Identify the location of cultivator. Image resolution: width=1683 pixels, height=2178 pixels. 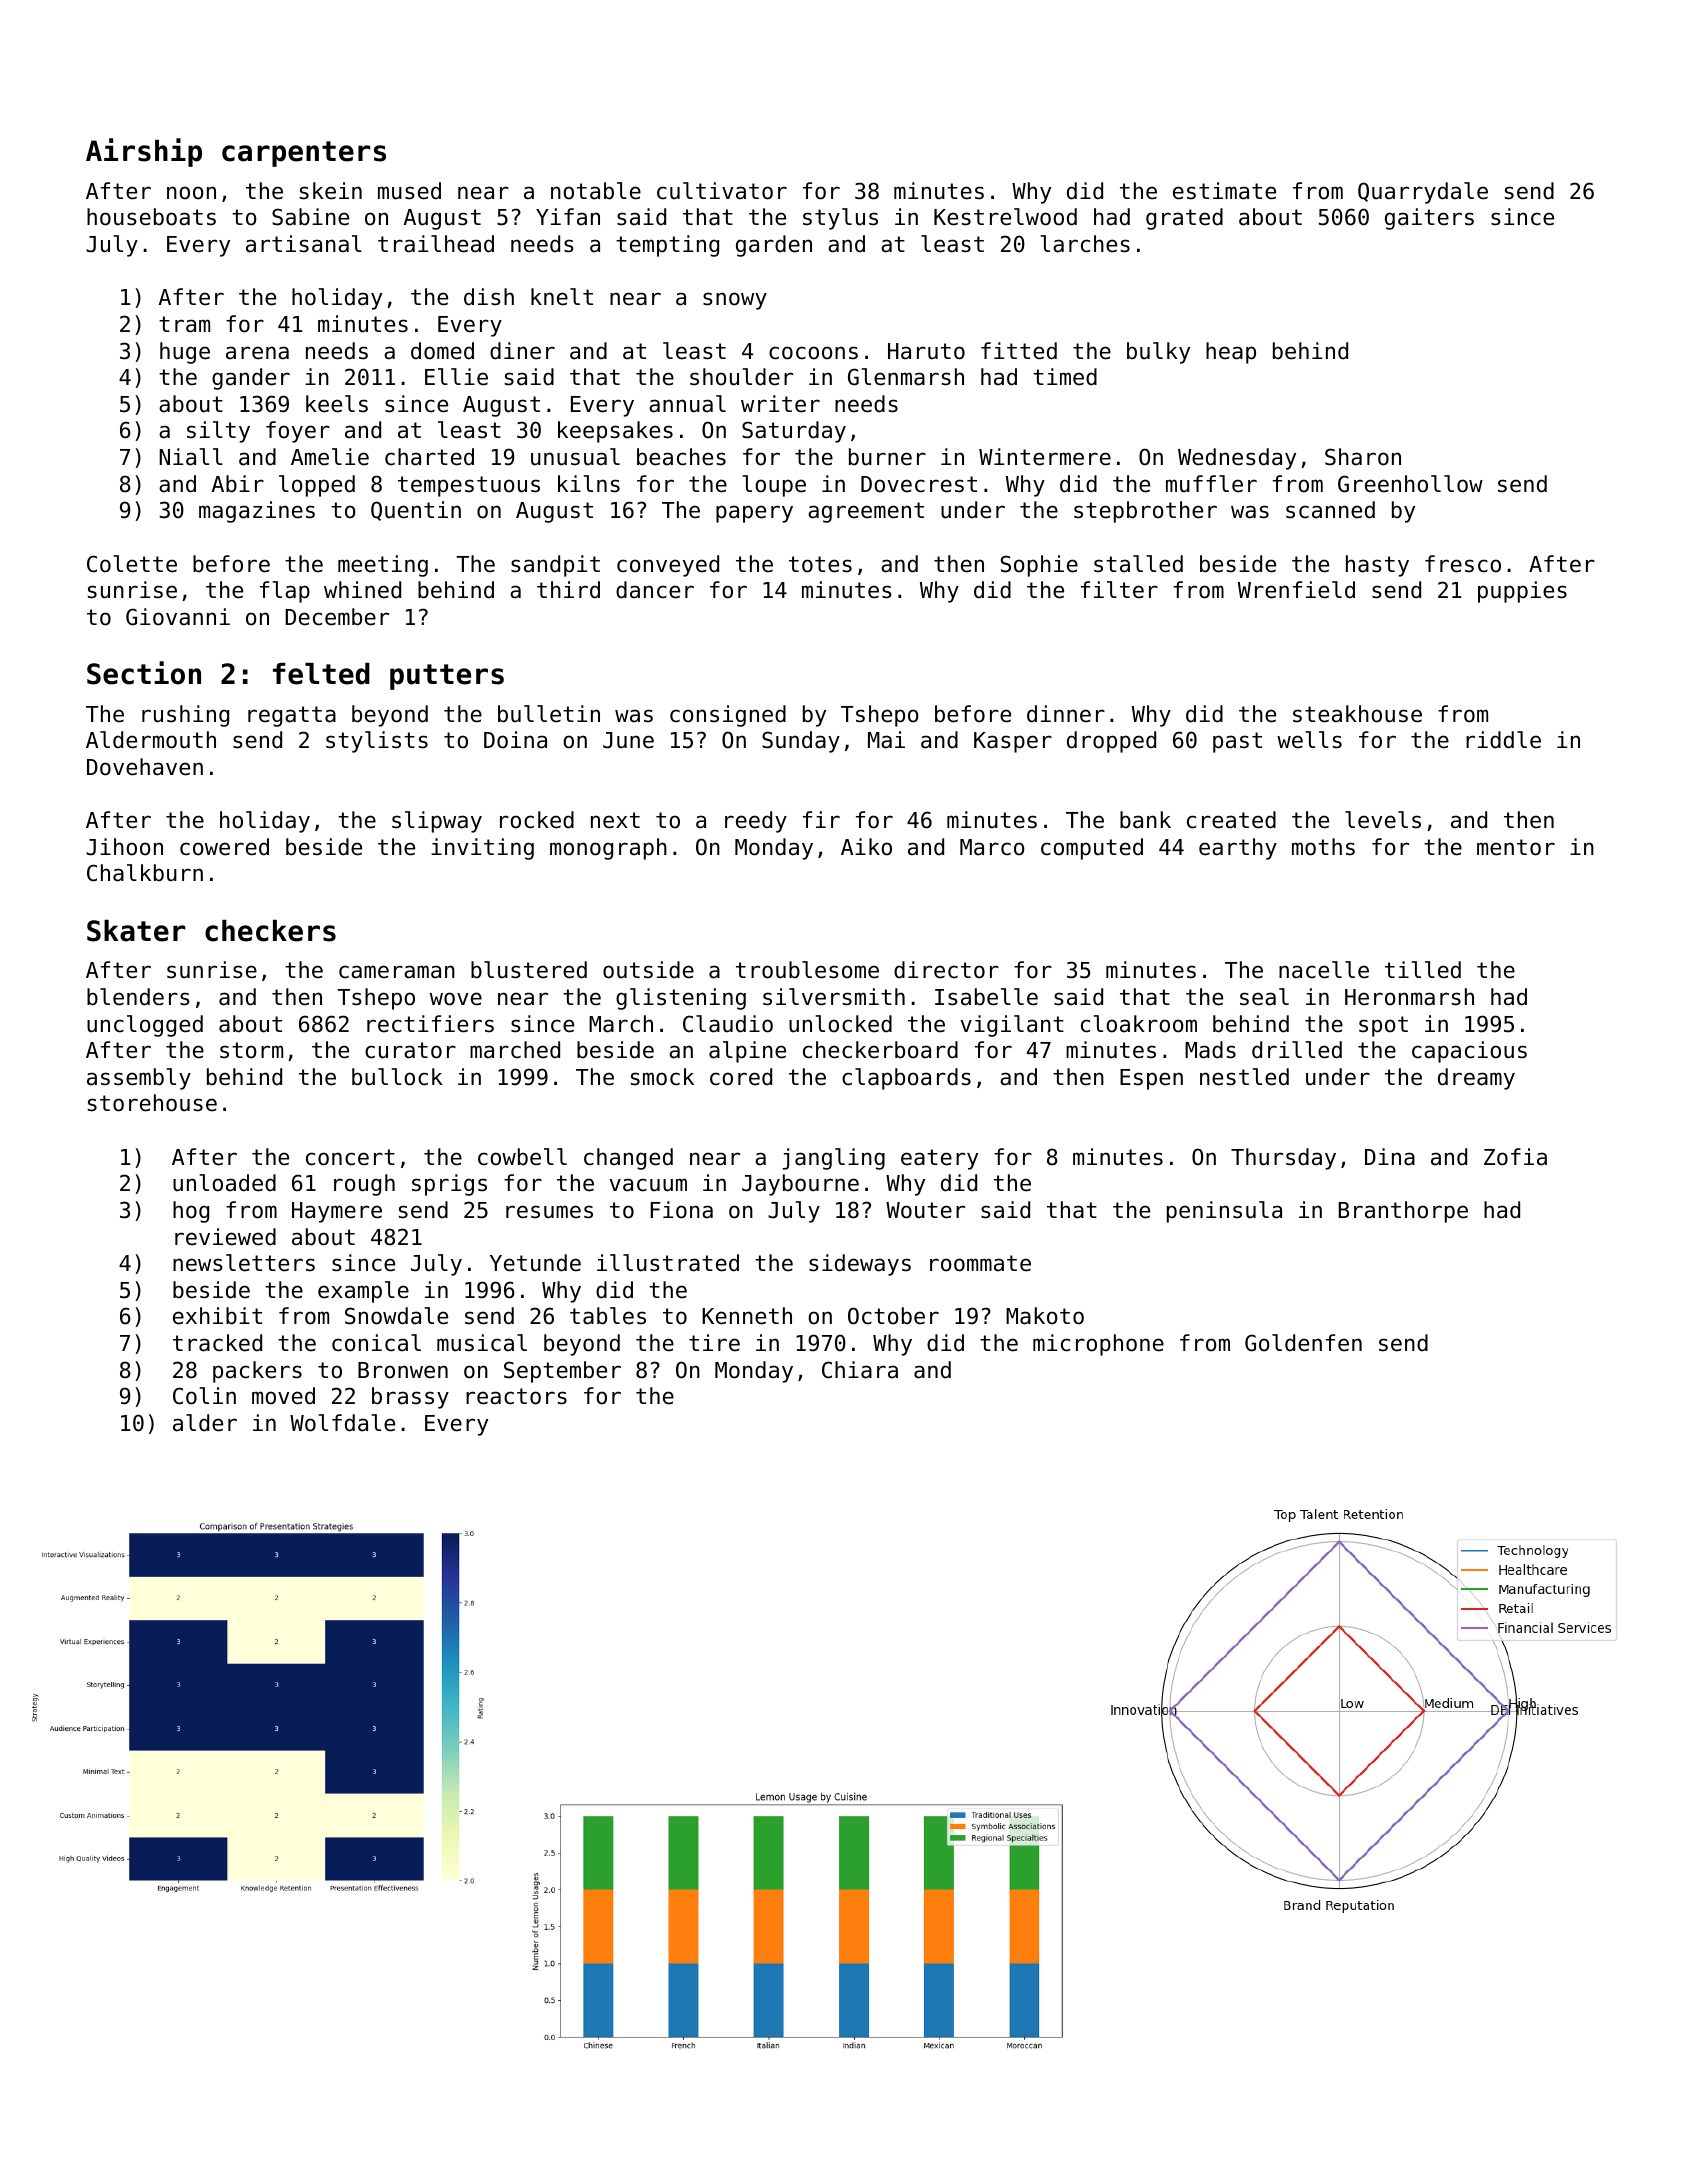
(722, 191).
